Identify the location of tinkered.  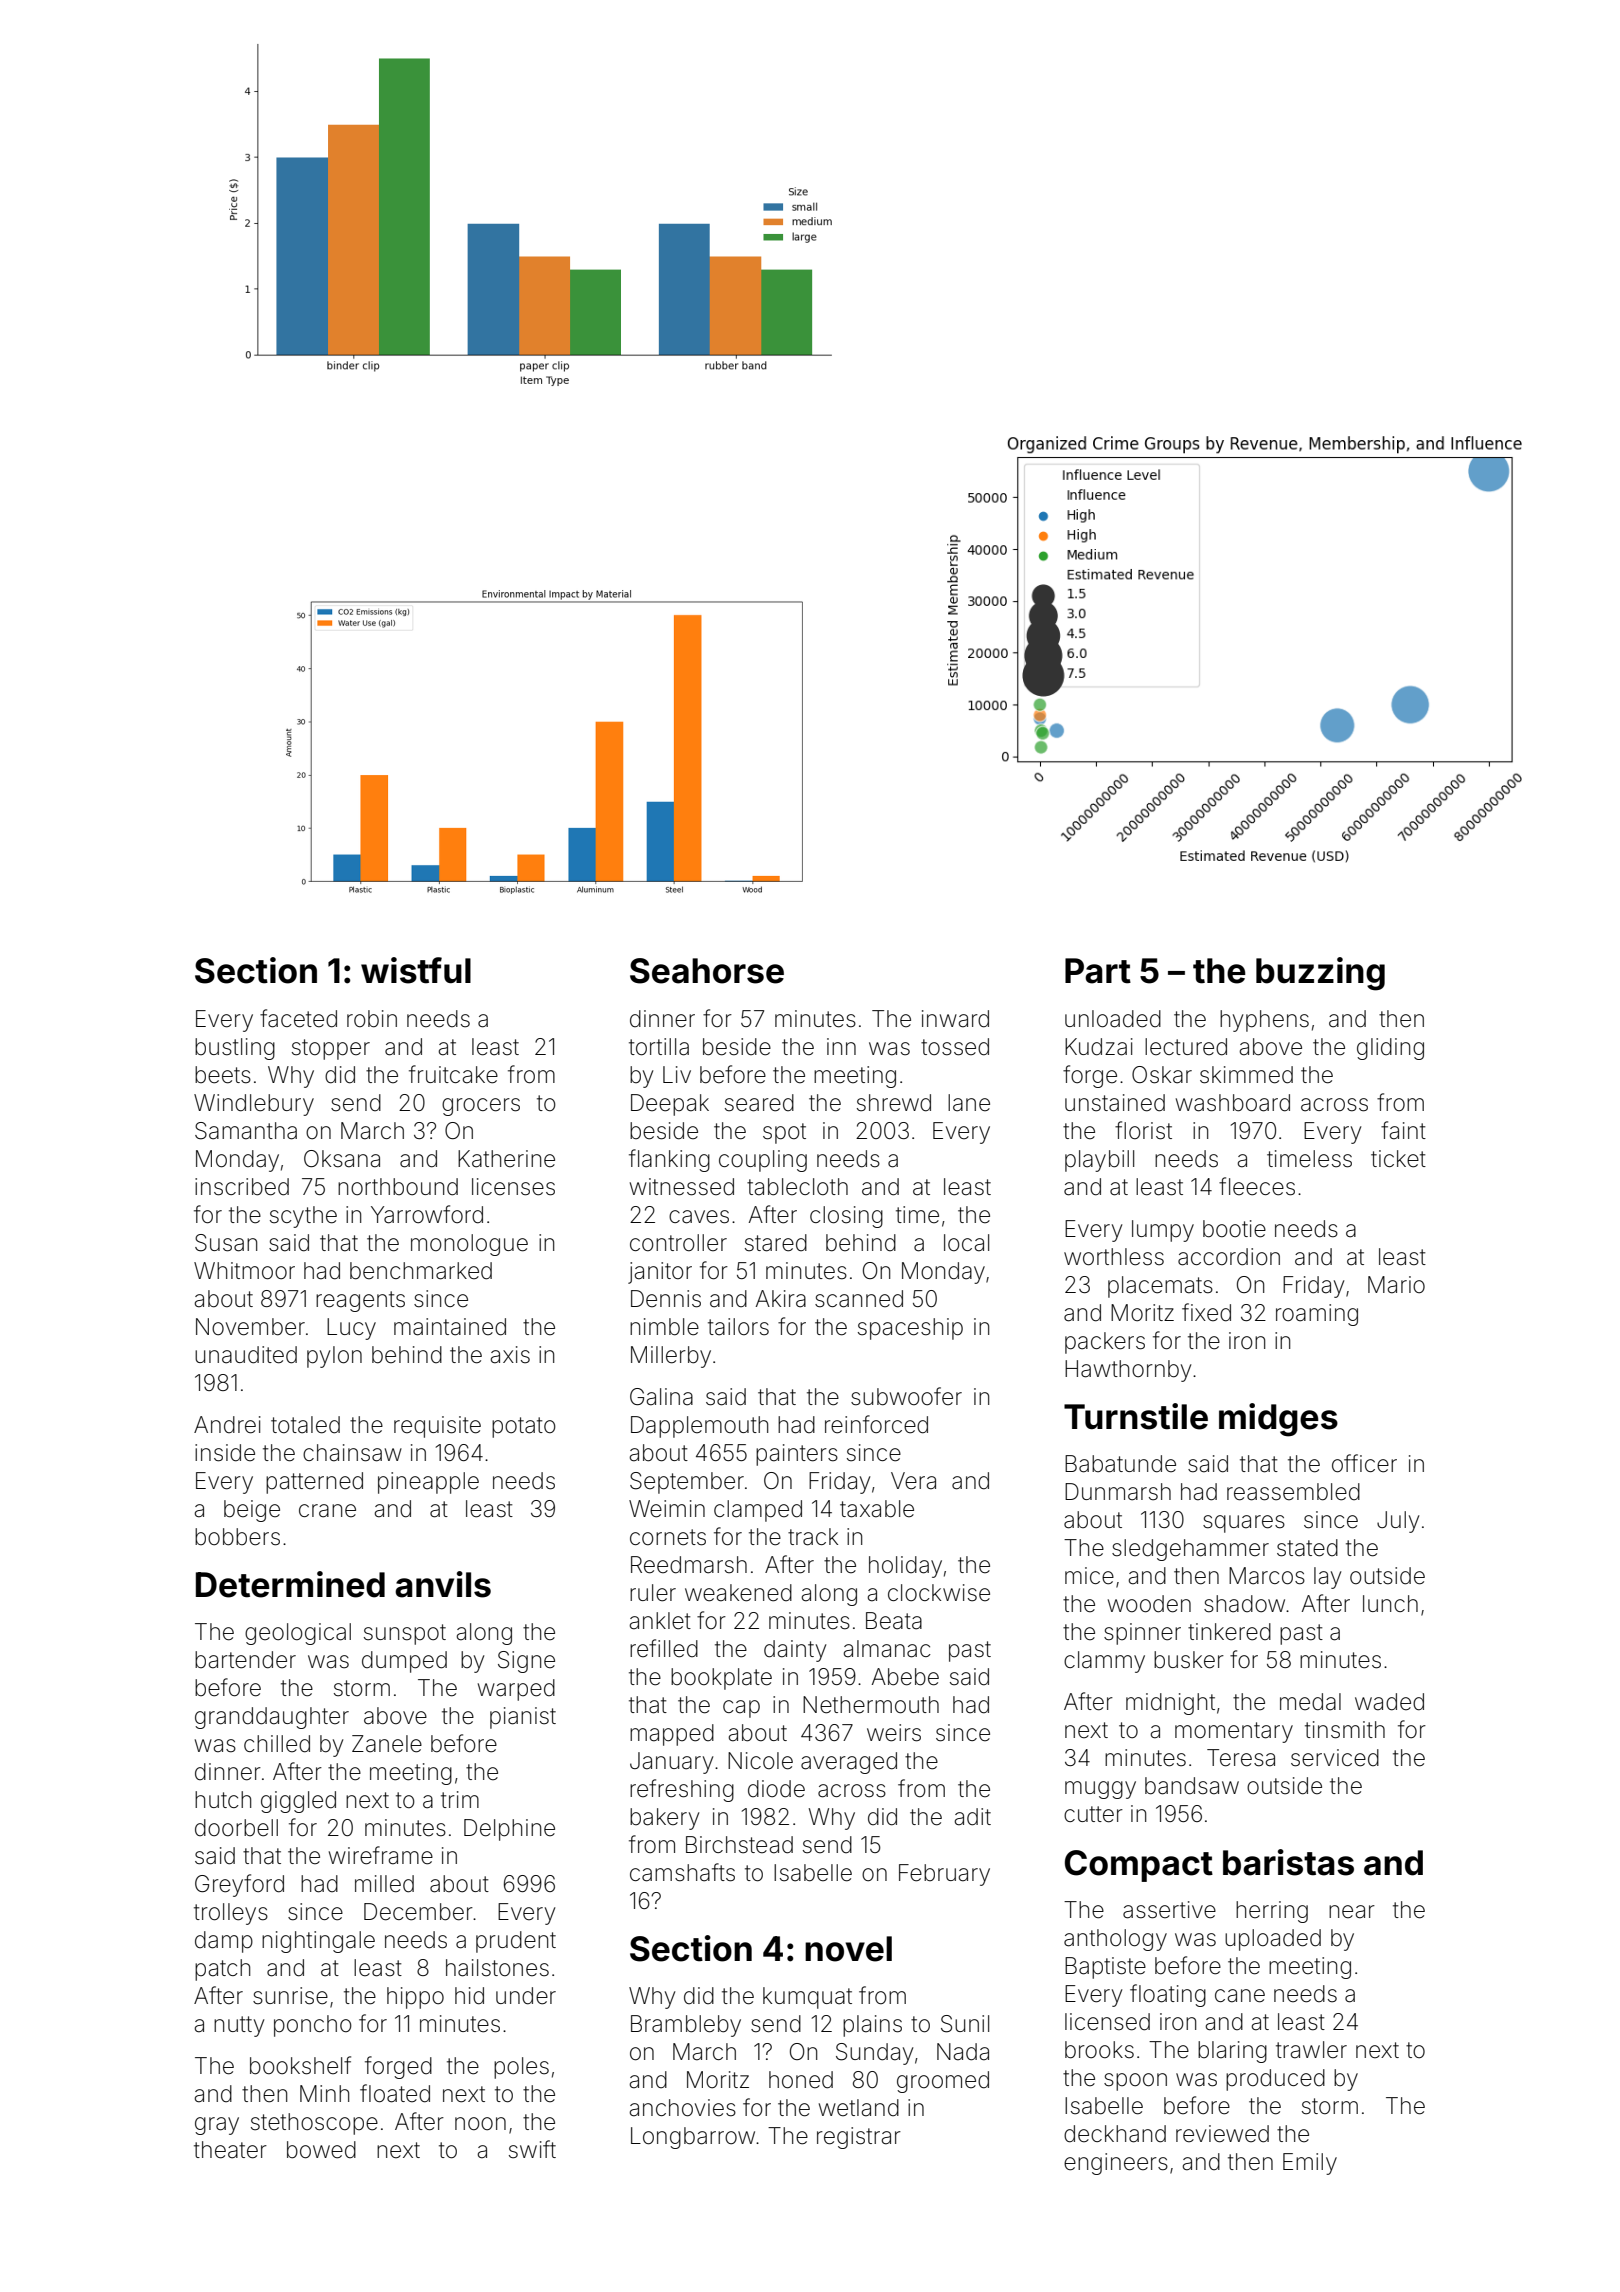
(1229, 1632).
